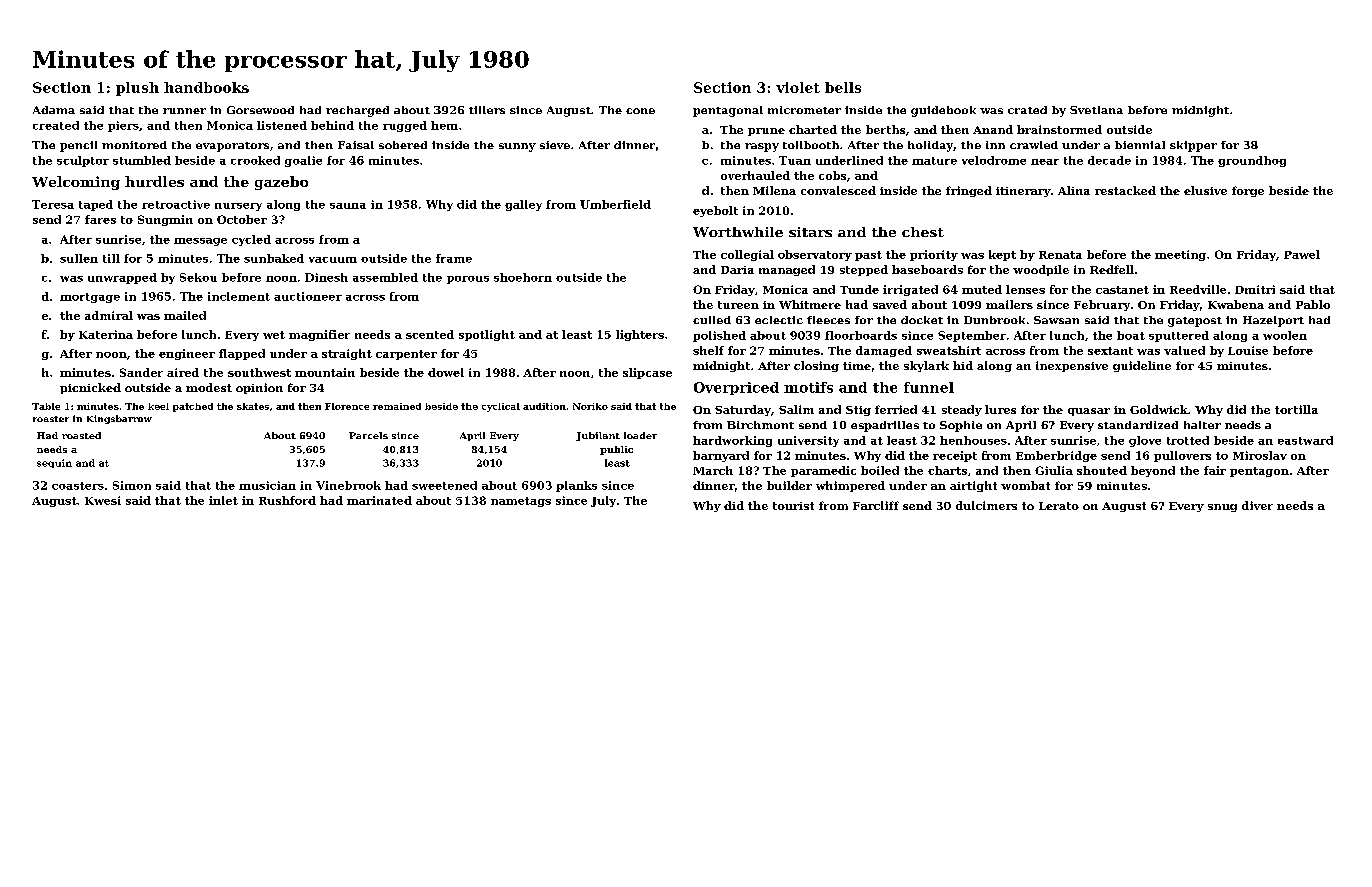 This screenshot has width=1372, height=887. What do you see at coordinates (1252, 161) in the screenshot?
I see `groundhog` at bounding box center [1252, 161].
